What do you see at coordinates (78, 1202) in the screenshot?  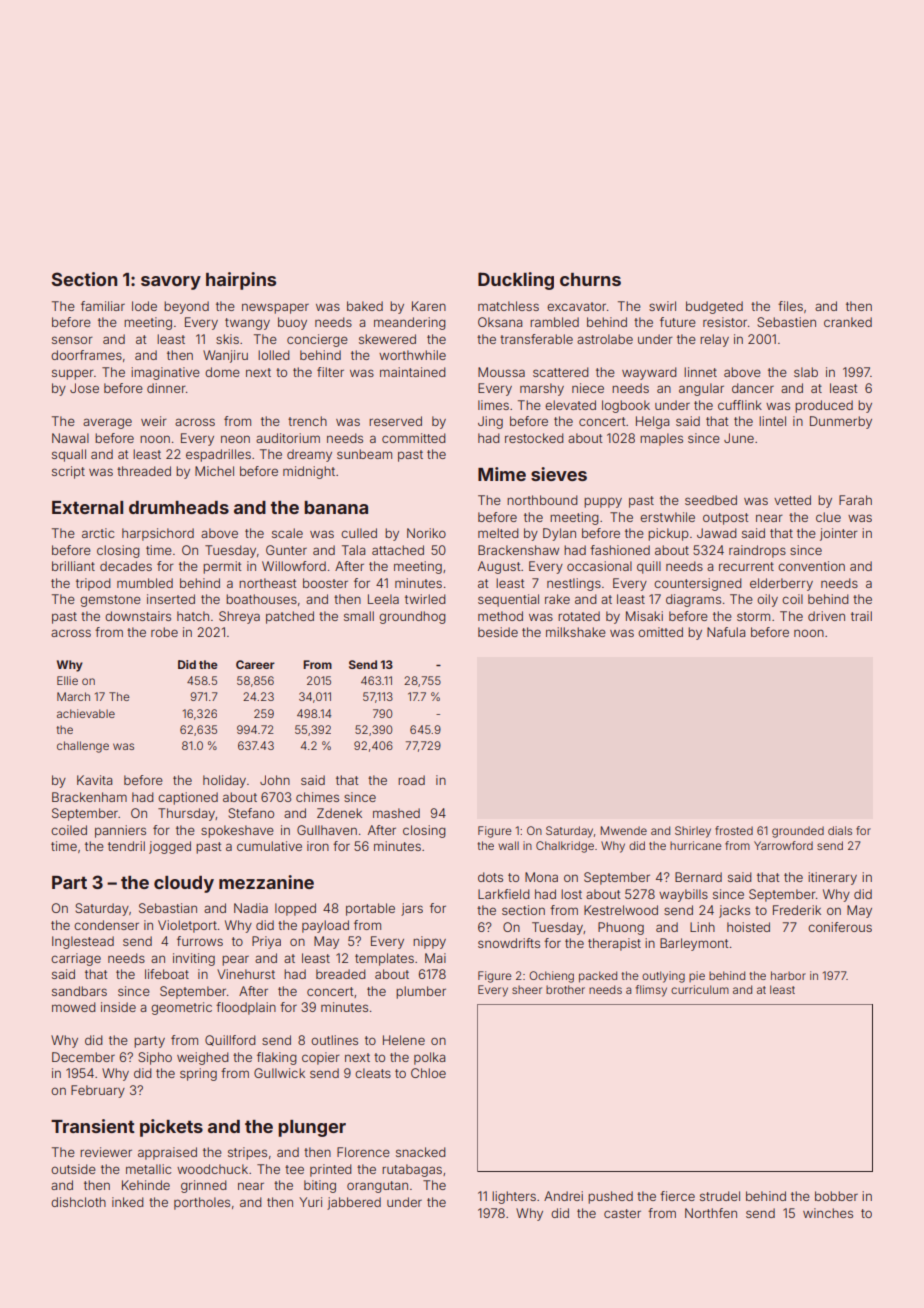 I see `dishcloth` at bounding box center [78, 1202].
